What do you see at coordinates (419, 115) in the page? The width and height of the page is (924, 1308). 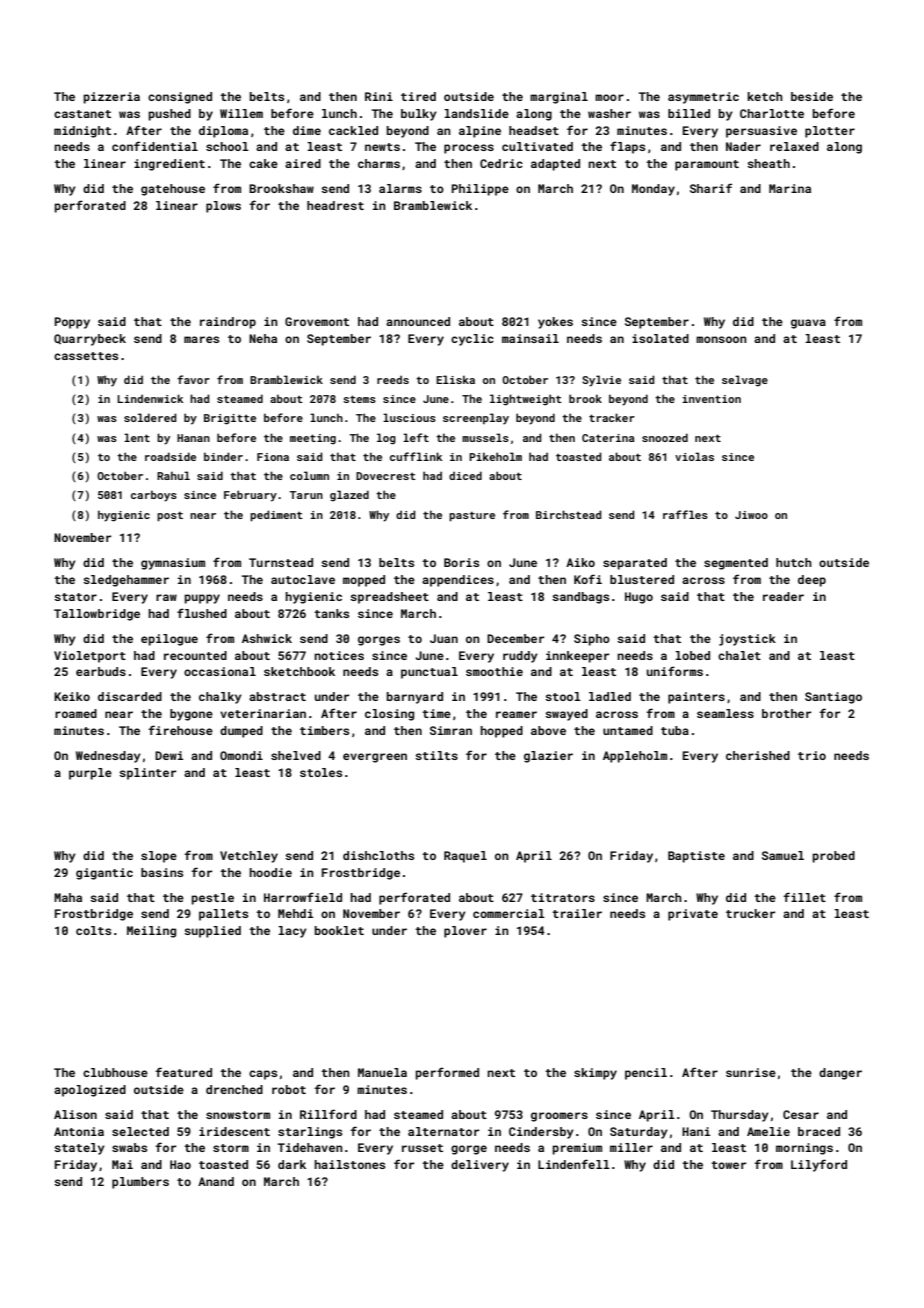 I see `bulky` at bounding box center [419, 115].
